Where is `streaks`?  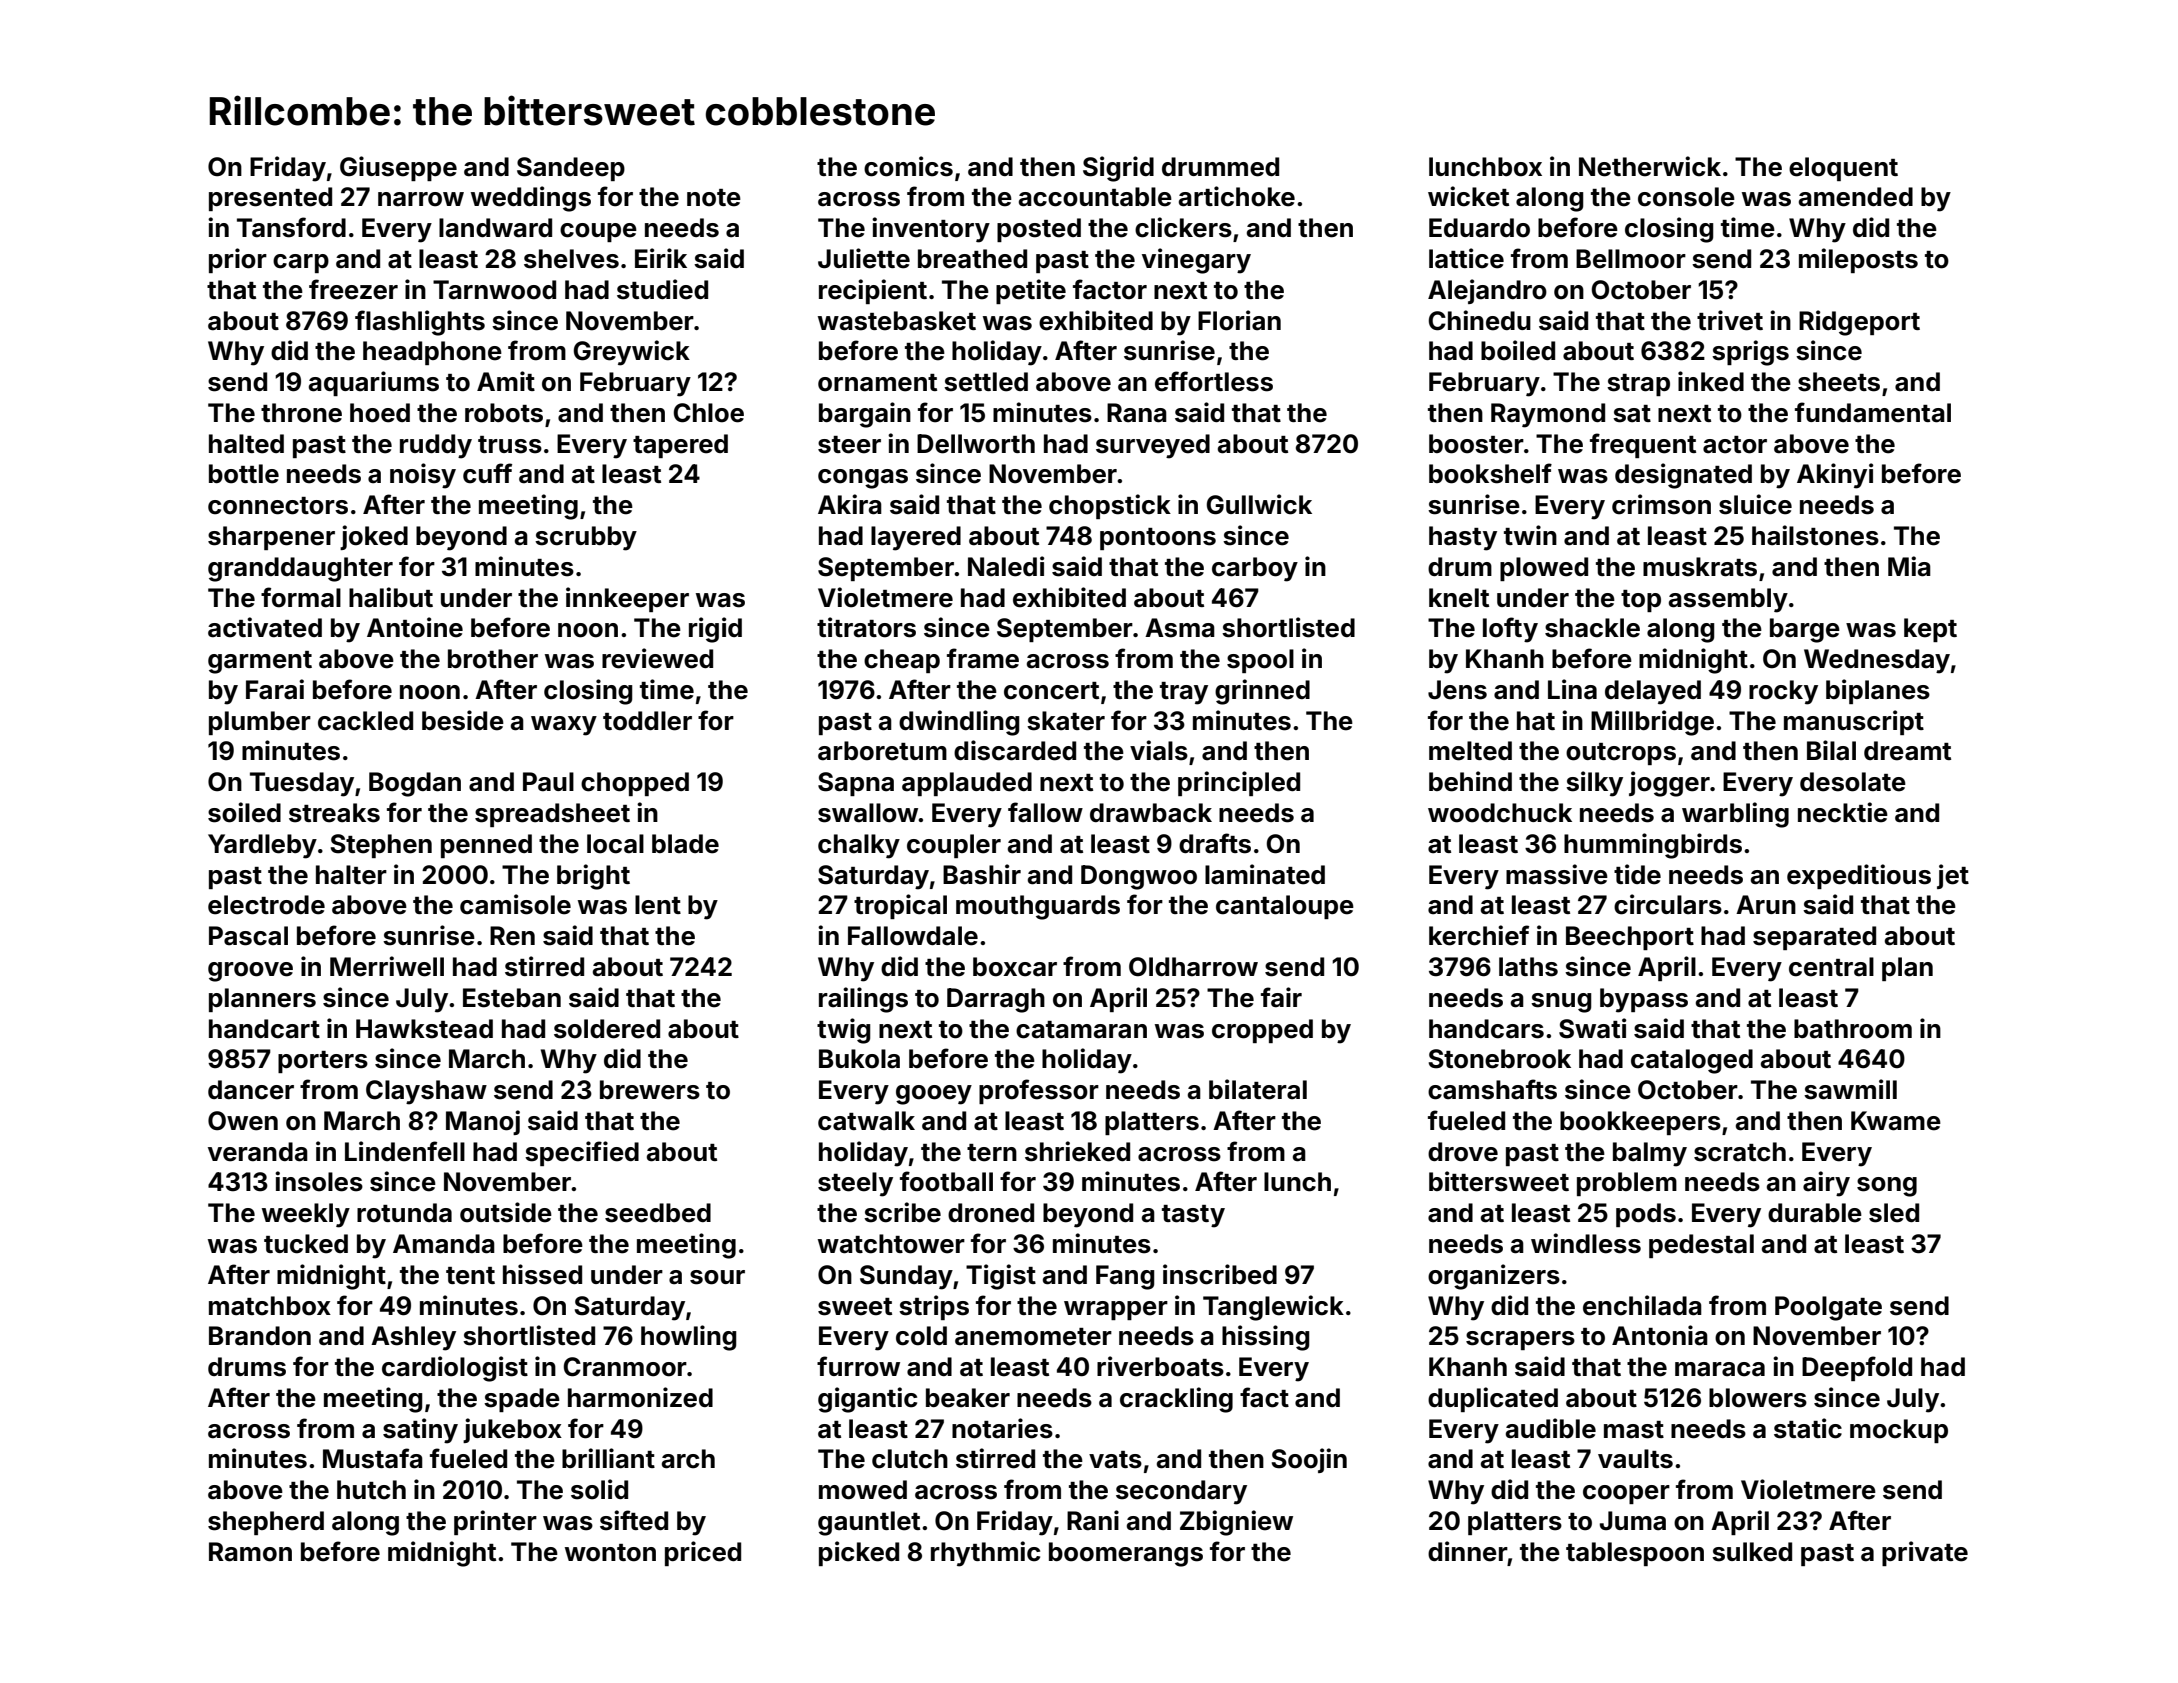 streaks is located at coordinates (334, 813).
